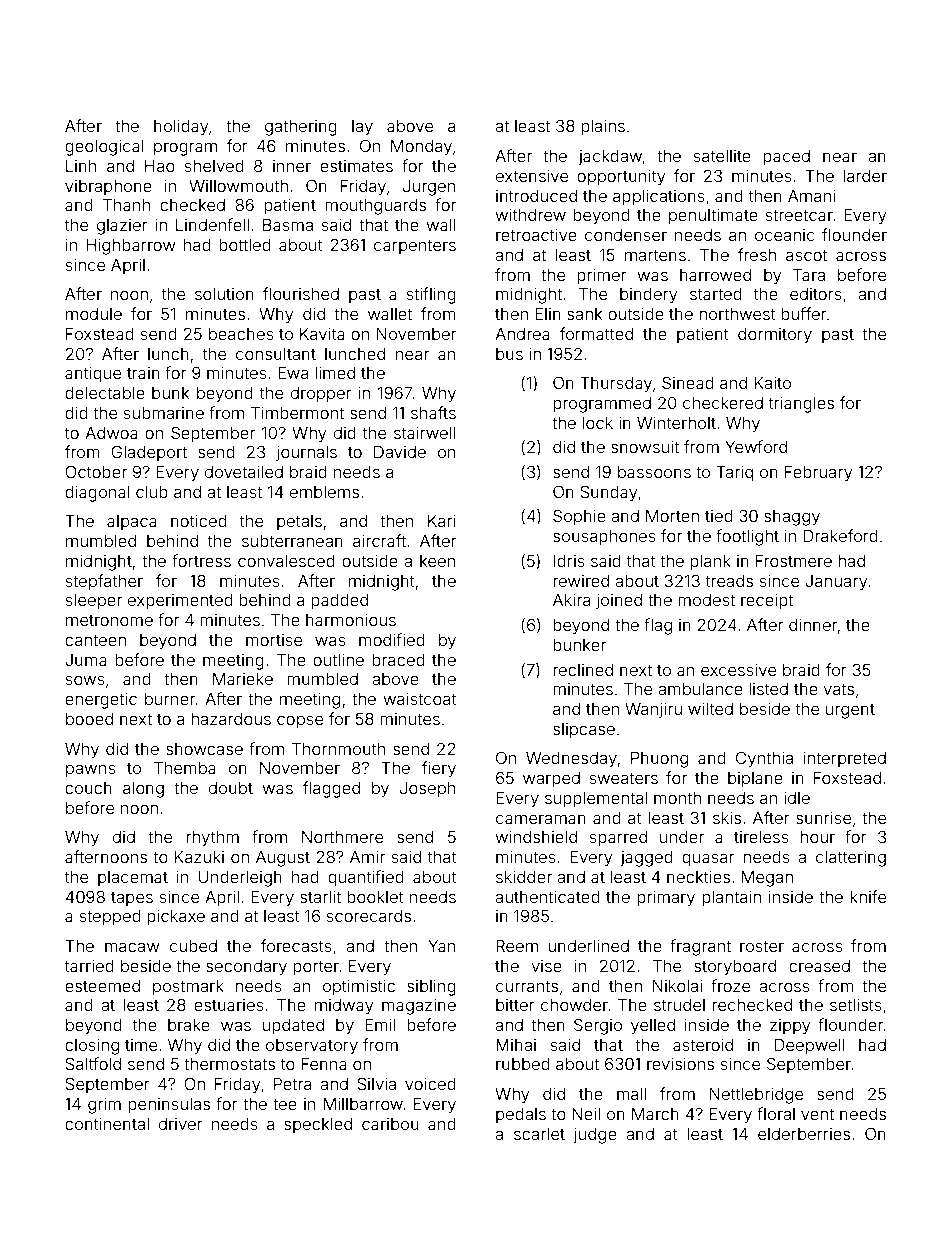 Image resolution: width=952 pixels, height=1233 pixels. Describe the element at coordinates (286, 561) in the screenshot. I see `convalesced` at that location.
